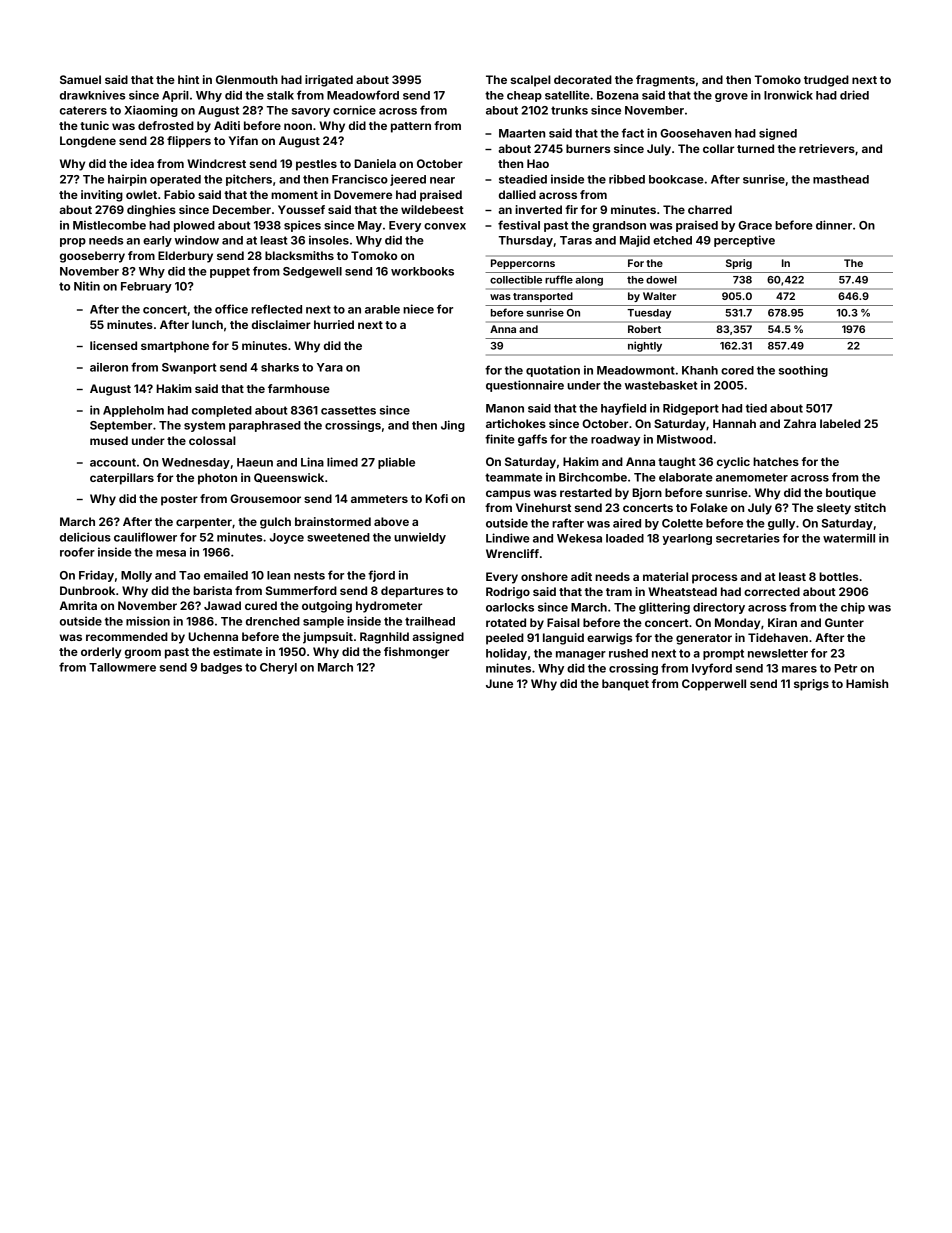 The image size is (952, 1233). I want to click on pattern, so click(411, 127).
